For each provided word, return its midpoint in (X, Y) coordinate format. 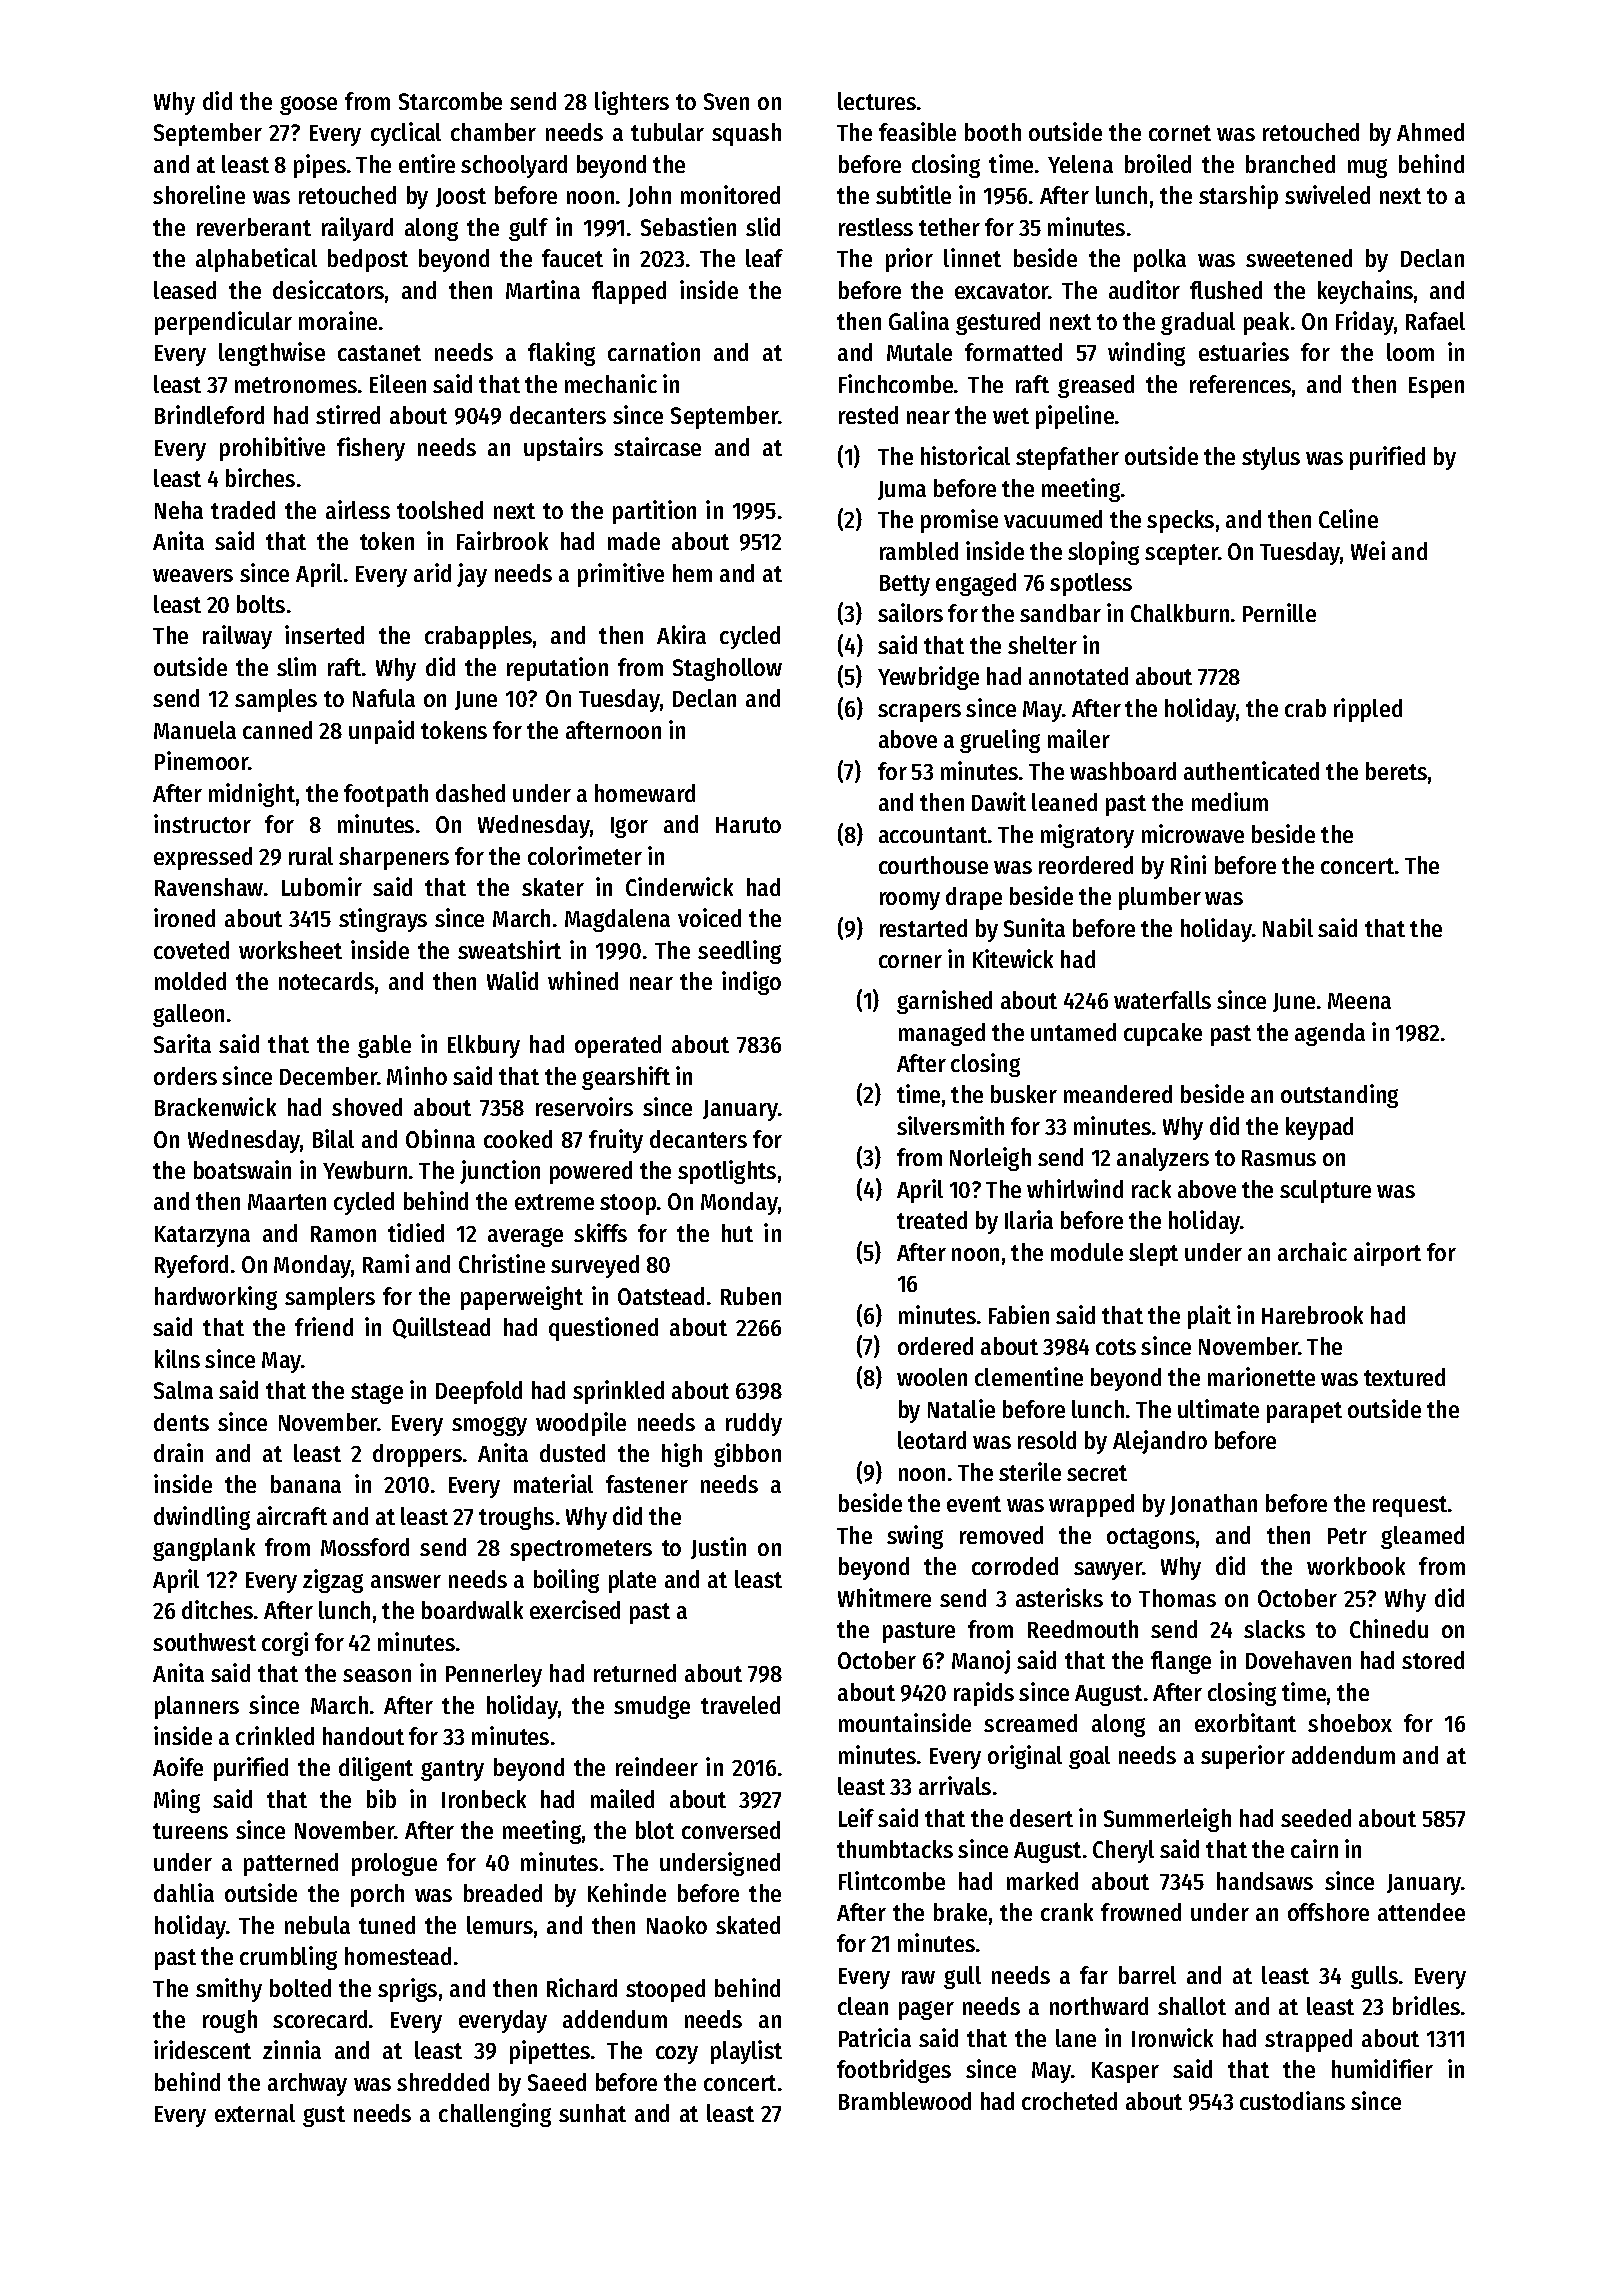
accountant (933, 835)
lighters (632, 103)
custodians (1292, 2100)
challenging (495, 2115)
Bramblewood (905, 2101)
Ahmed (1430, 132)
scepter (1181, 554)
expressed (203, 858)
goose (308, 105)
